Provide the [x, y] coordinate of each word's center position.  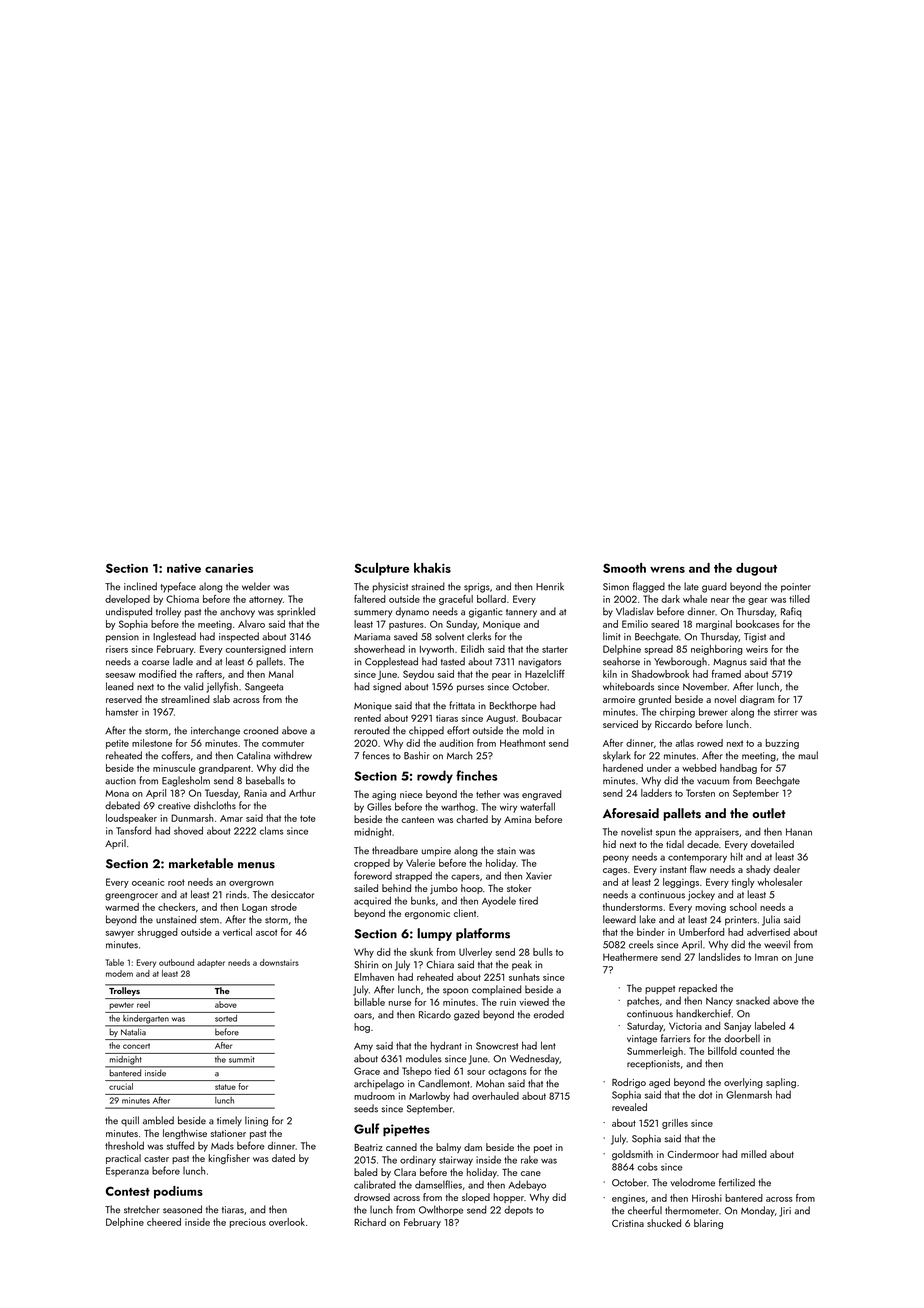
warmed [122, 907]
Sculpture [381, 569]
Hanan [799, 832]
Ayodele [499, 901]
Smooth [624, 568]
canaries [229, 568]
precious [248, 1223]
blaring [708, 1224]
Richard [370, 1222]
